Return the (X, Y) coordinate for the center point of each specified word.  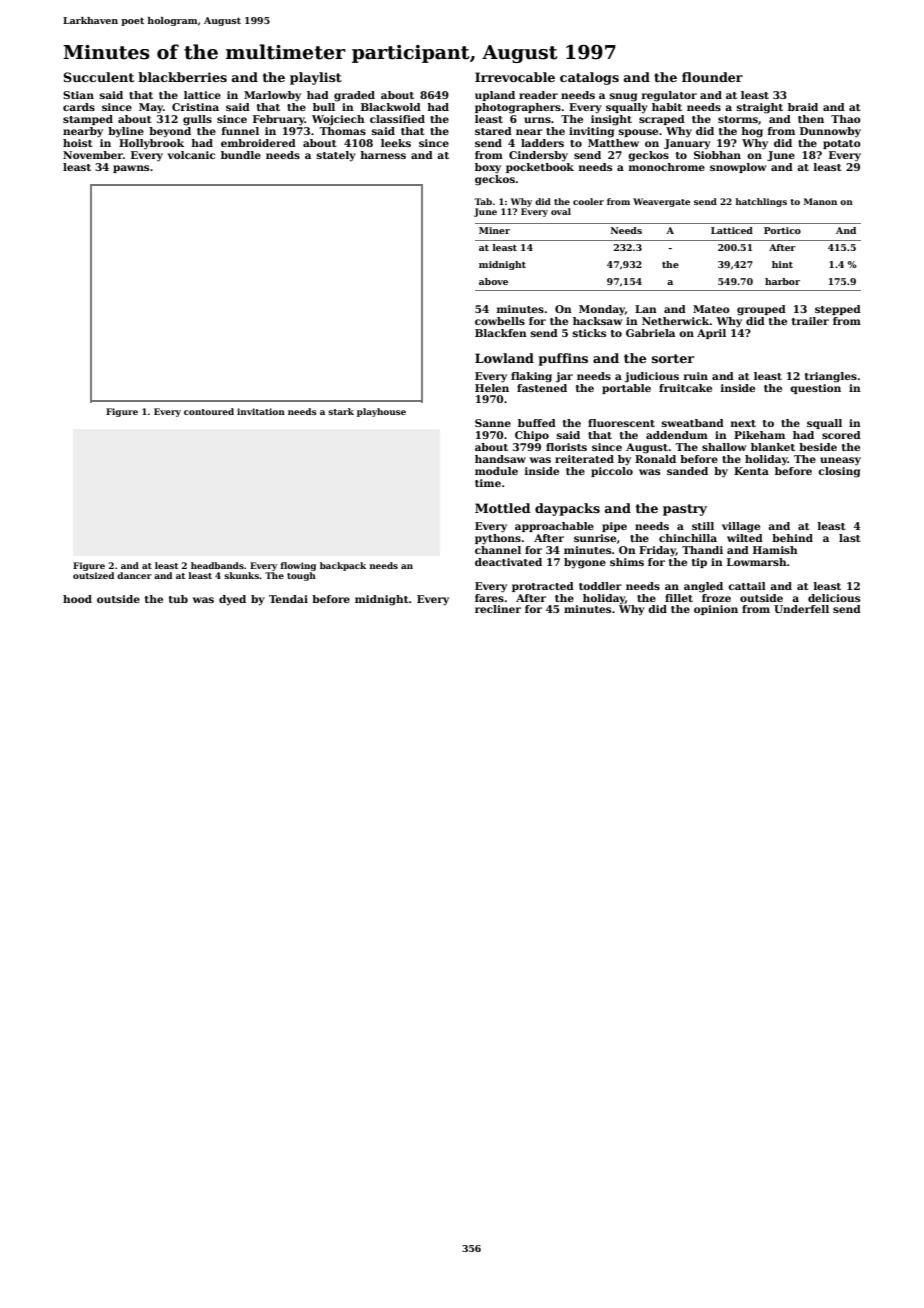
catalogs (589, 78)
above (493, 281)
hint (782, 264)
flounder (712, 77)
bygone (585, 563)
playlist (316, 78)
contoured (209, 411)
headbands (217, 565)
